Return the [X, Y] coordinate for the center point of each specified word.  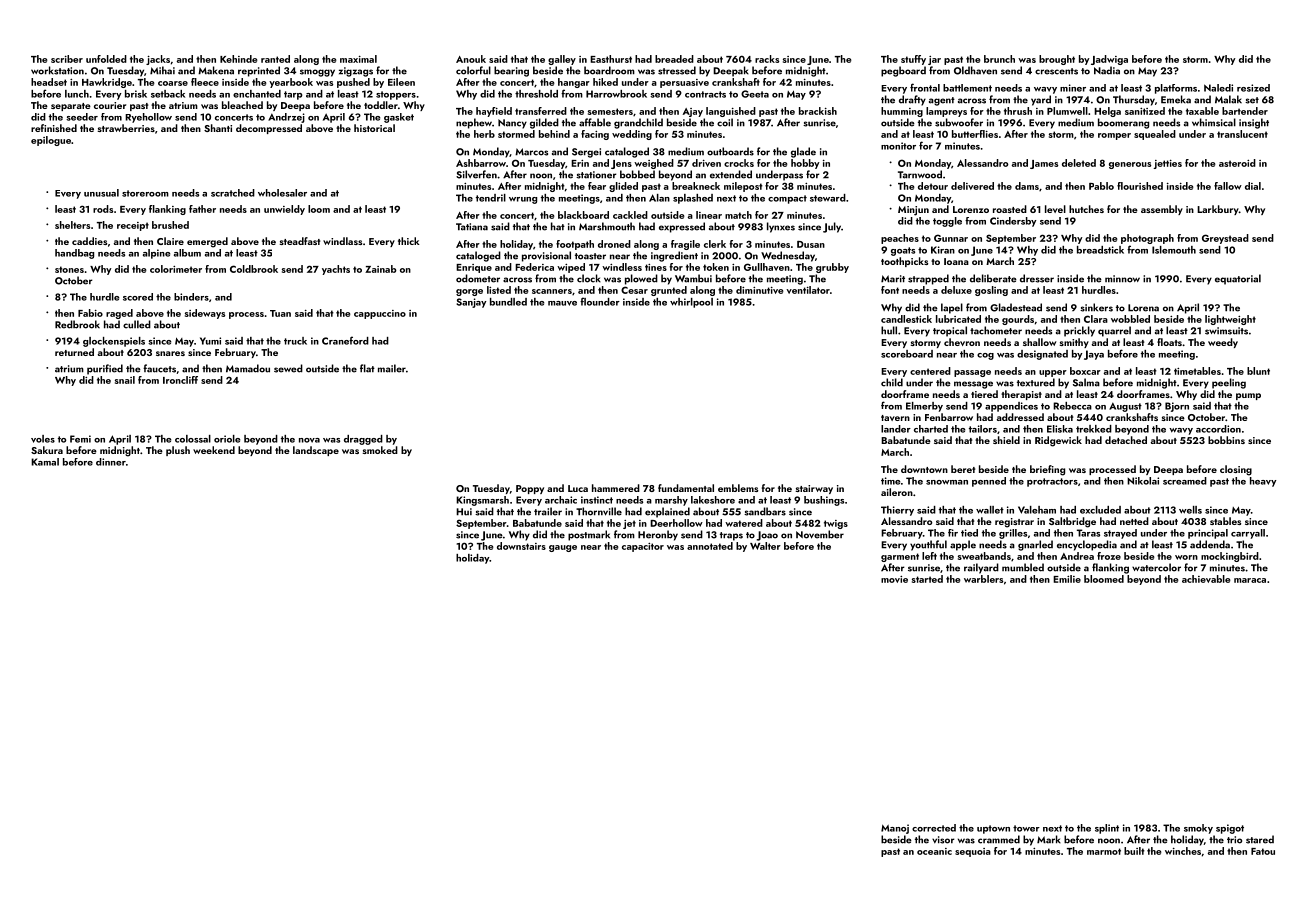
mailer [392, 368]
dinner [111, 462]
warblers [983, 579]
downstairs [521, 546]
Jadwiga [1109, 60]
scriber [67, 59]
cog [985, 356]
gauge [563, 548]
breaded [674, 59]
